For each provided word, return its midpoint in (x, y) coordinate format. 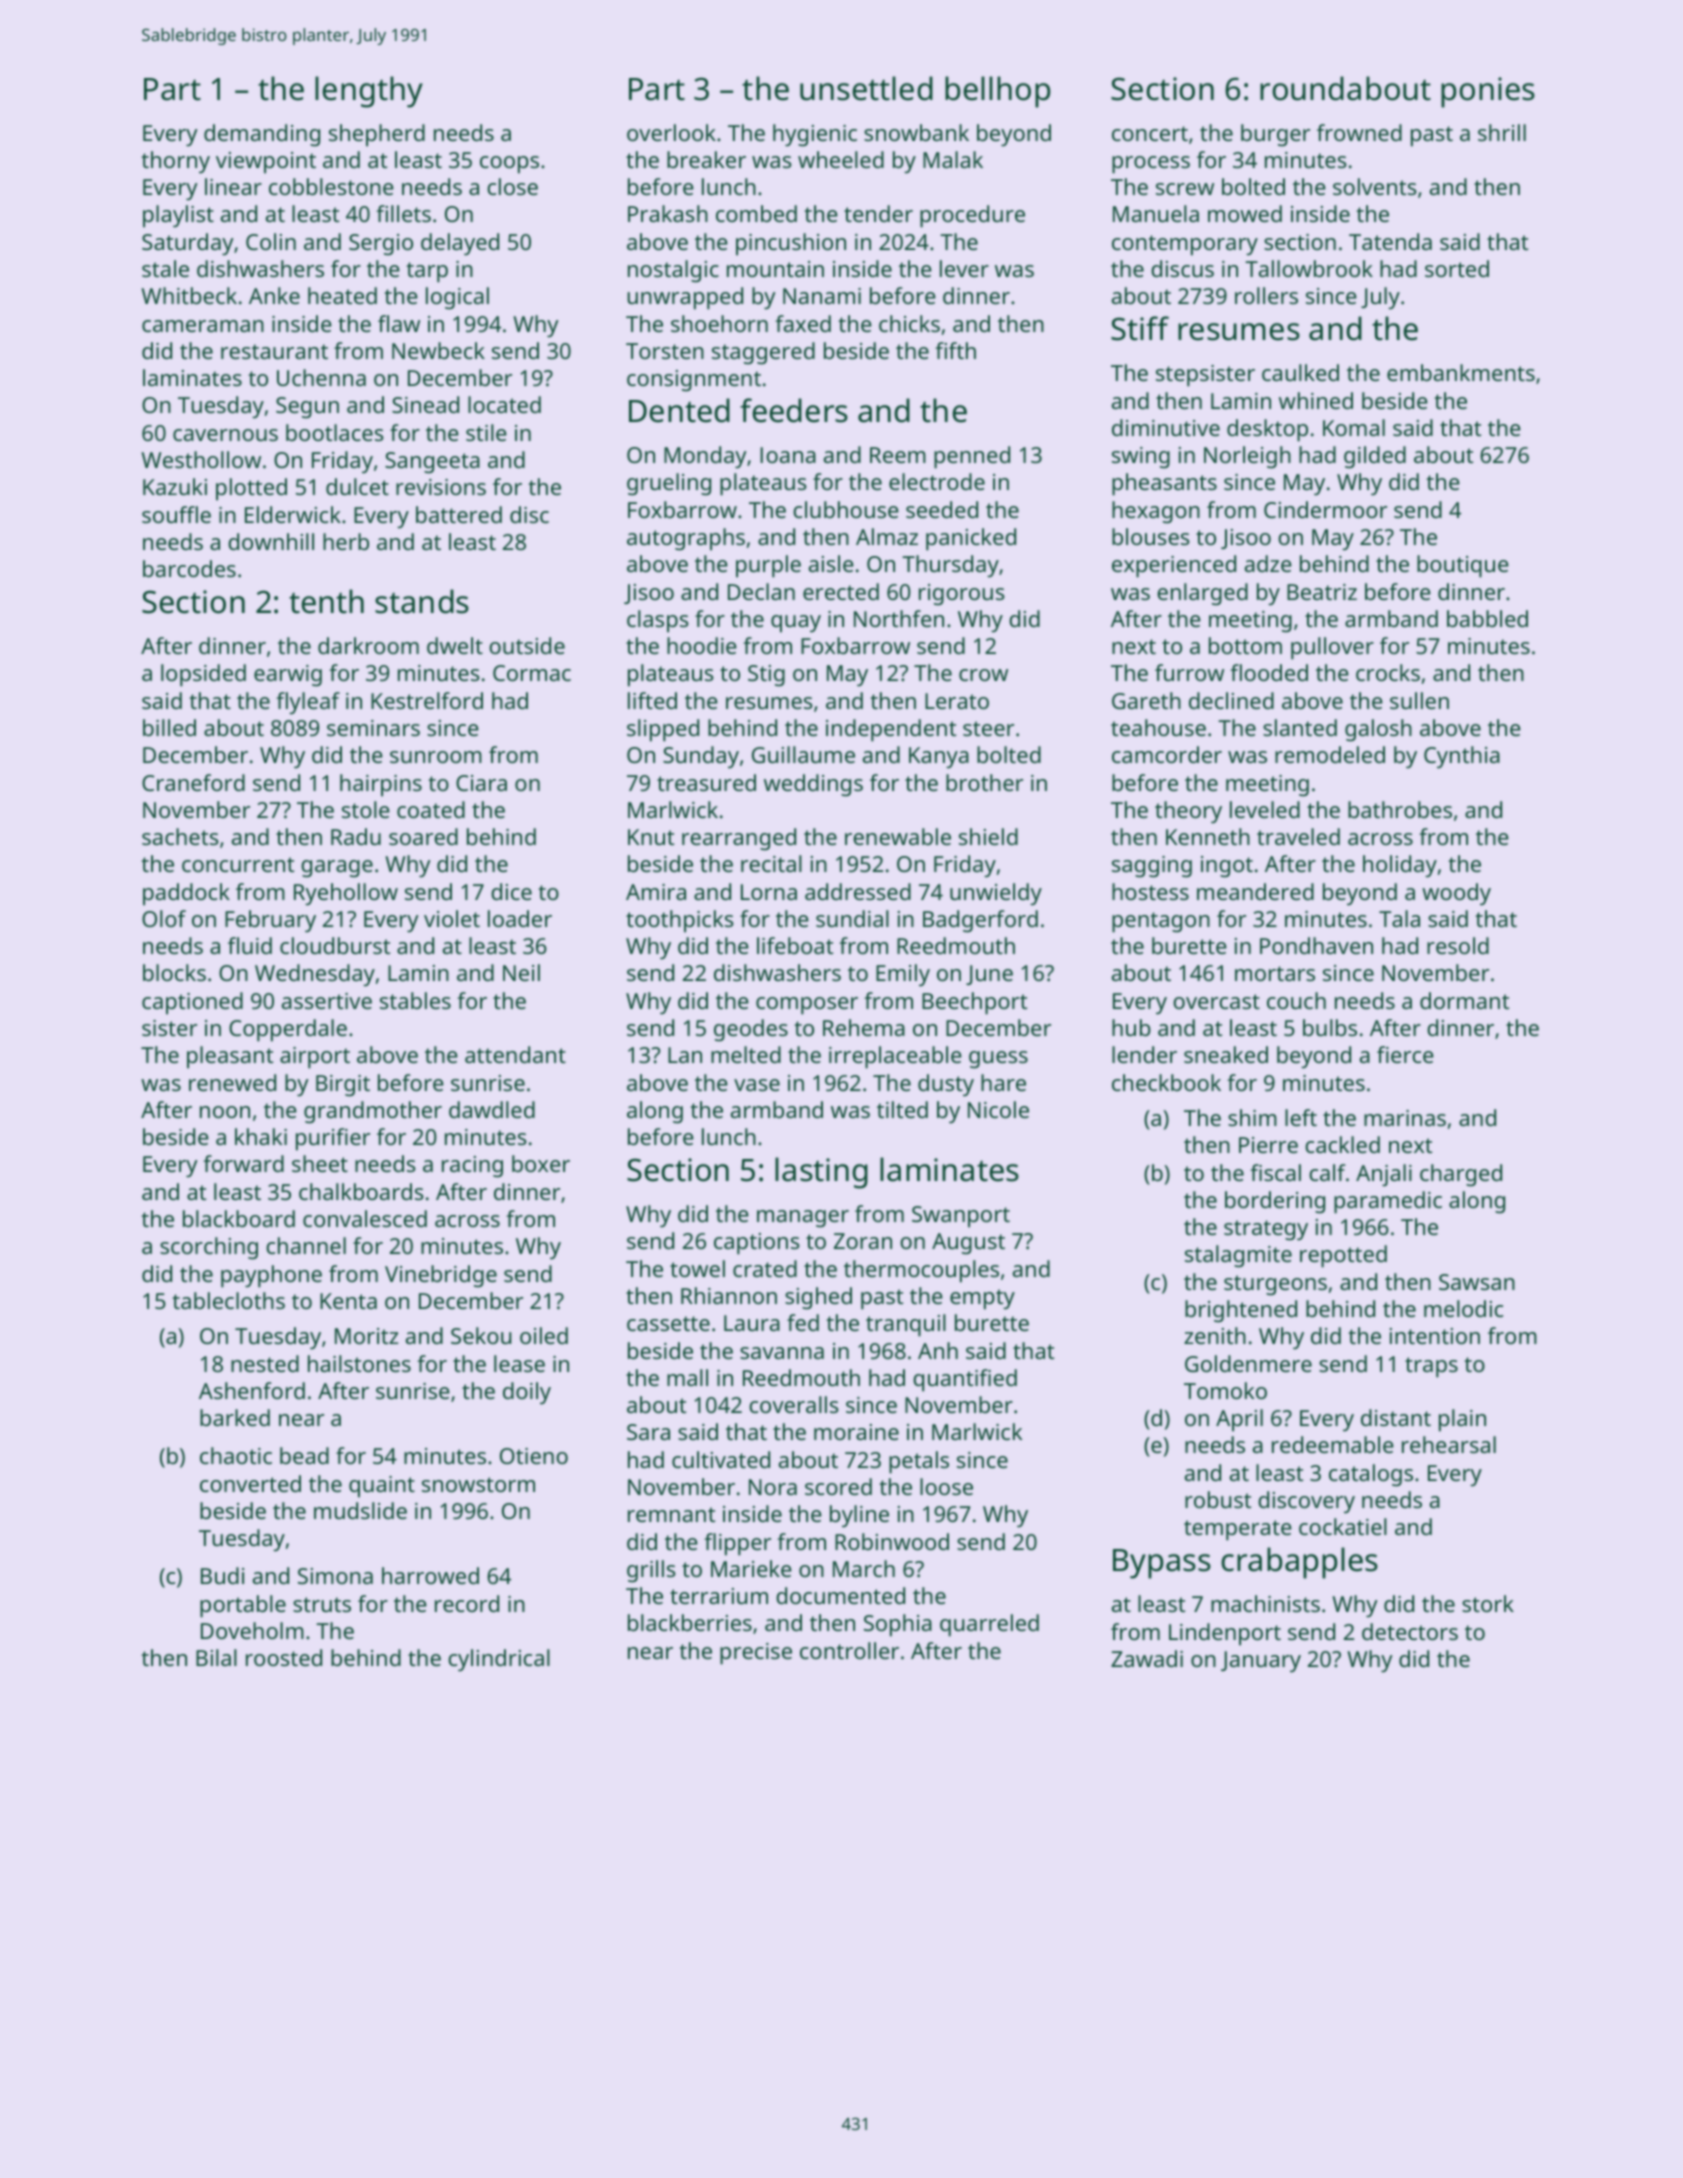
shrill (1502, 132)
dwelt (455, 645)
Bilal (216, 1657)
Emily (903, 975)
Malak (953, 159)
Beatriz (1322, 592)
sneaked (1226, 1054)
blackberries (690, 1622)
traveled (1298, 836)
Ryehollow (346, 894)
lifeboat (795, 945)
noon (225, 1112)
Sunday (701, 757)
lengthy (369, 92)
